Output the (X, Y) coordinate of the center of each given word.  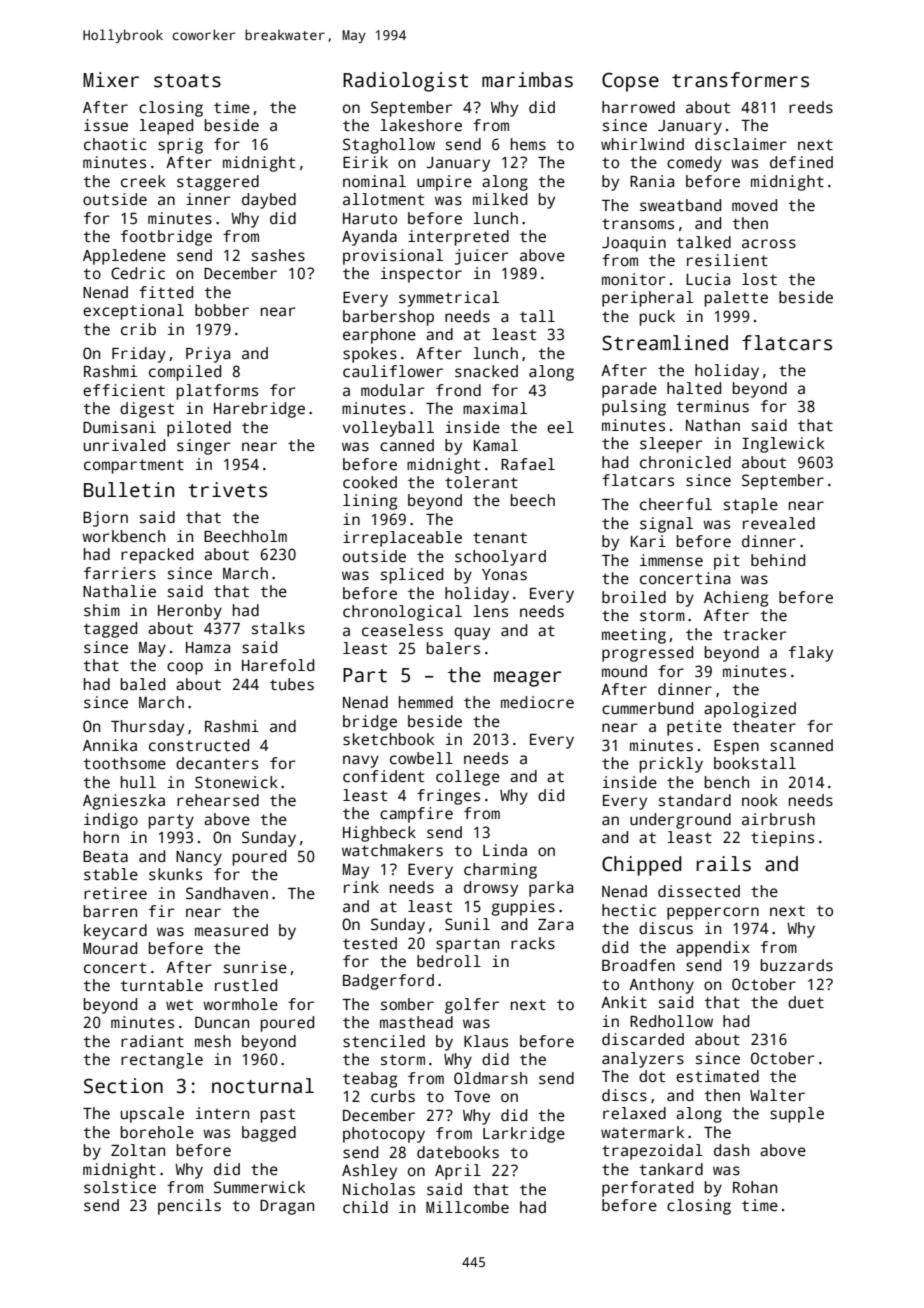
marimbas (527, 80)
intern (222, 1113)
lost (759, 279)
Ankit (624, 1002)
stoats (187, 81)
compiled (185, 373)
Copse (630, 82)
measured (231, 930)
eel (560, 427)
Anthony (661, 986)
